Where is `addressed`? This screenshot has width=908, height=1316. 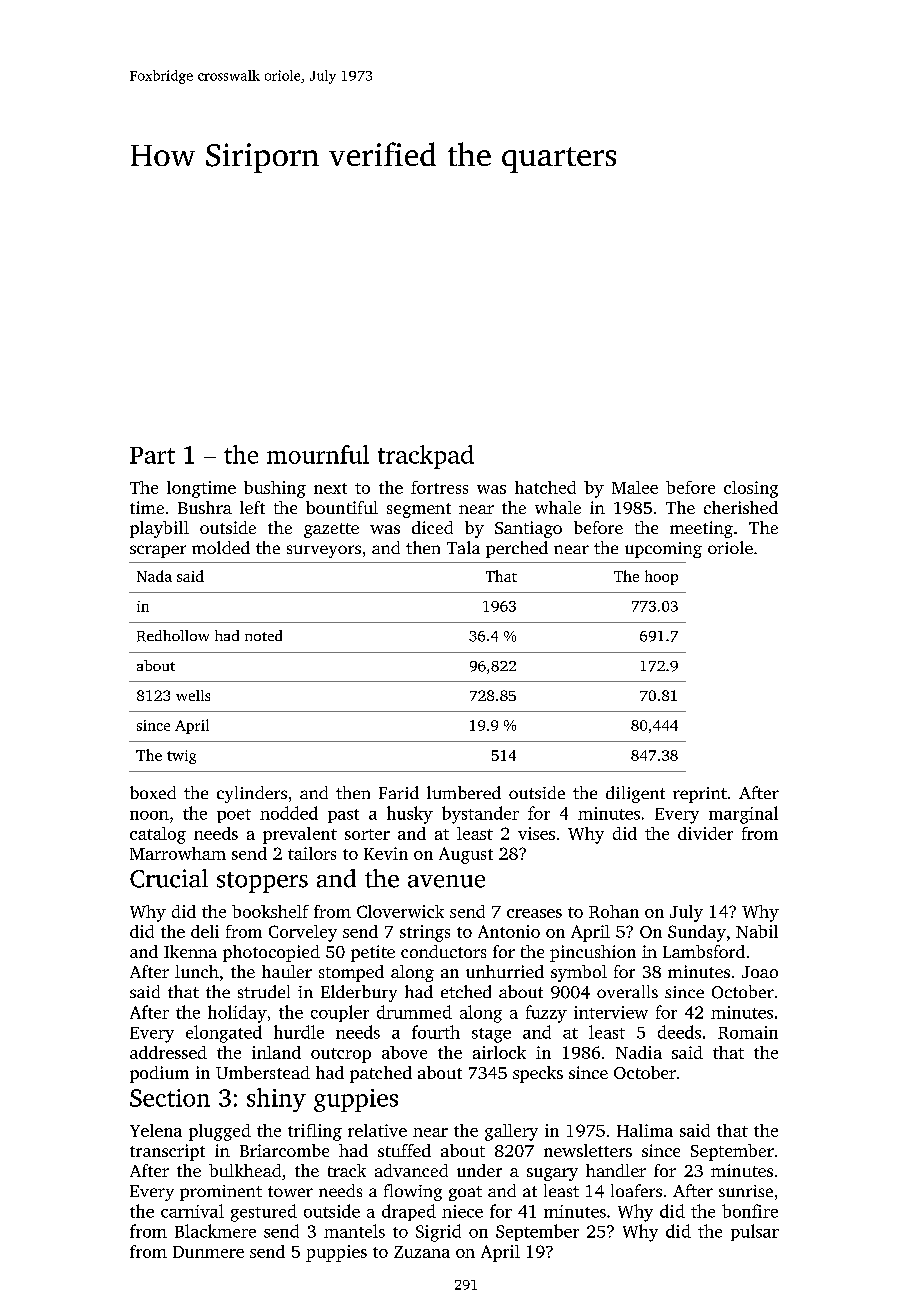
addressed is located at coordinates (168, 1052).
